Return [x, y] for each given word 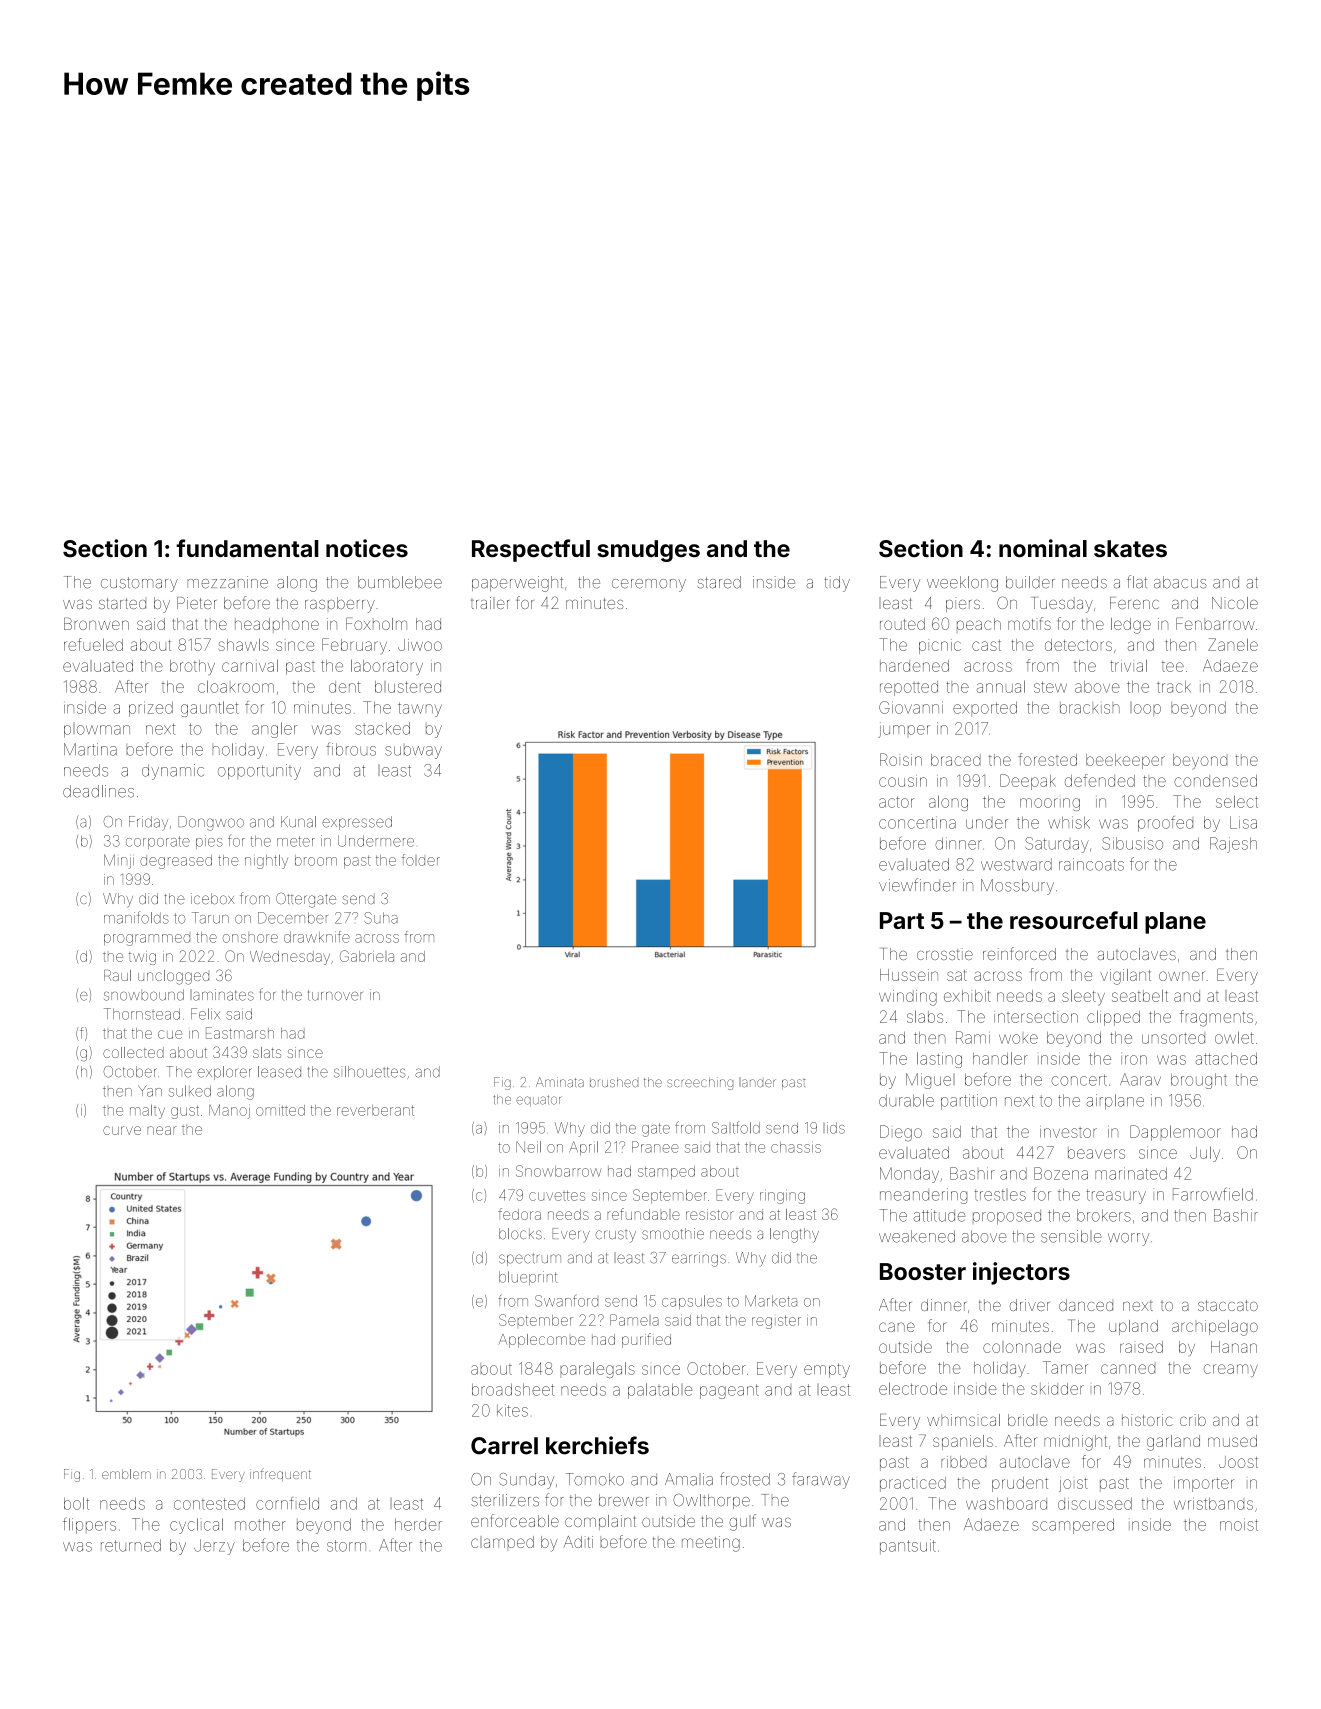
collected [133, 1052]
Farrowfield [1213, 1194]
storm [346, 1546]
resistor [710, 1214]
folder [420, 860]
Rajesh [1233, 845]
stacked [382, 728]
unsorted [1173, 1038]
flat [1137, 582]
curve [122, 1130]
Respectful [531, 550]
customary [139, 584]
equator [539, 1101]
